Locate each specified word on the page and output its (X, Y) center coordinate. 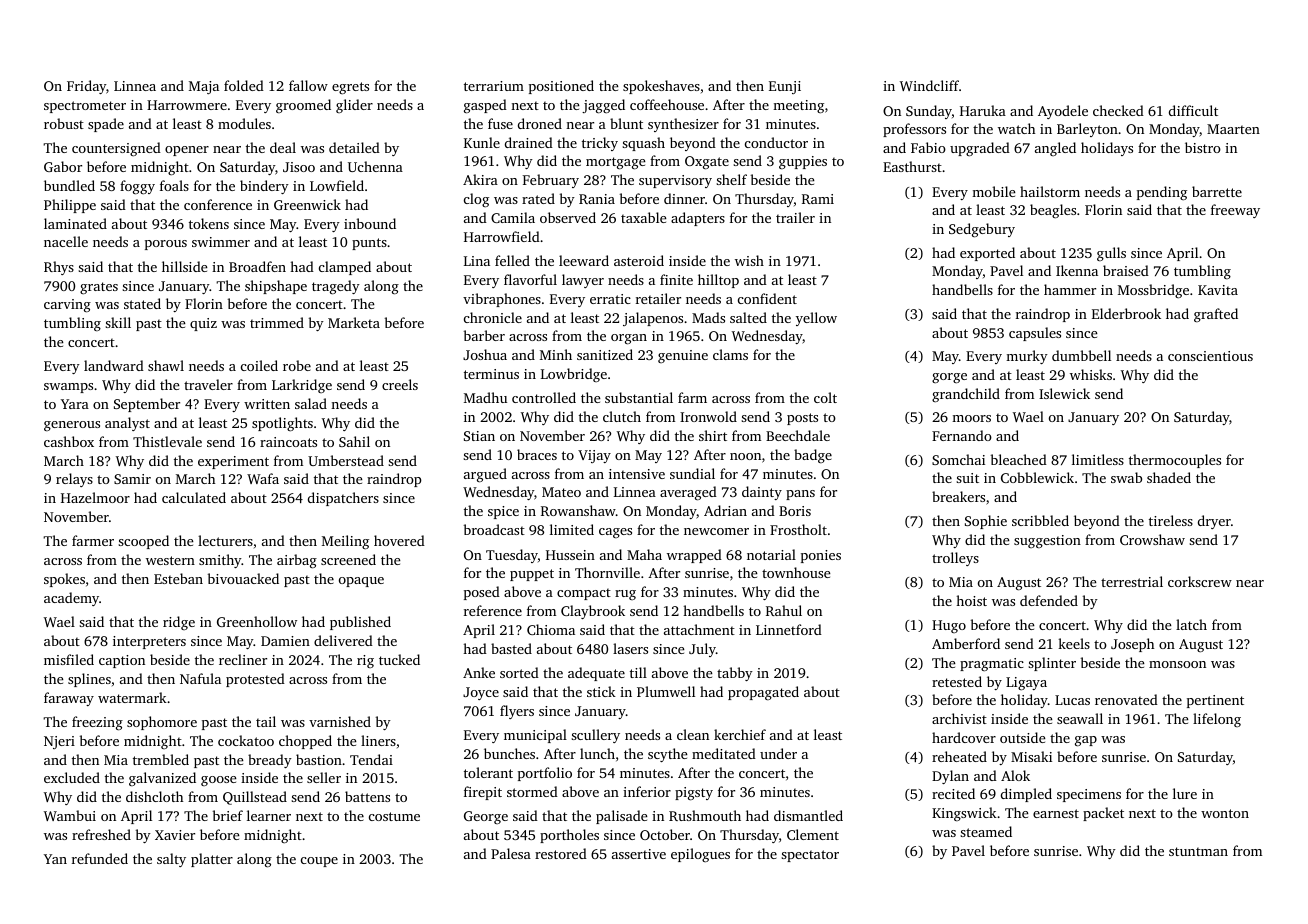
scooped (143, 542)
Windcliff (929, 85)
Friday (86, 87)
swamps (68, 388)
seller (324, 777)
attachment (699, 629)
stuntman (1198, 851)
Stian (479, 436)
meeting (798, 106)
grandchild (966, 395)
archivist (959, 718)
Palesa (511, 853)
